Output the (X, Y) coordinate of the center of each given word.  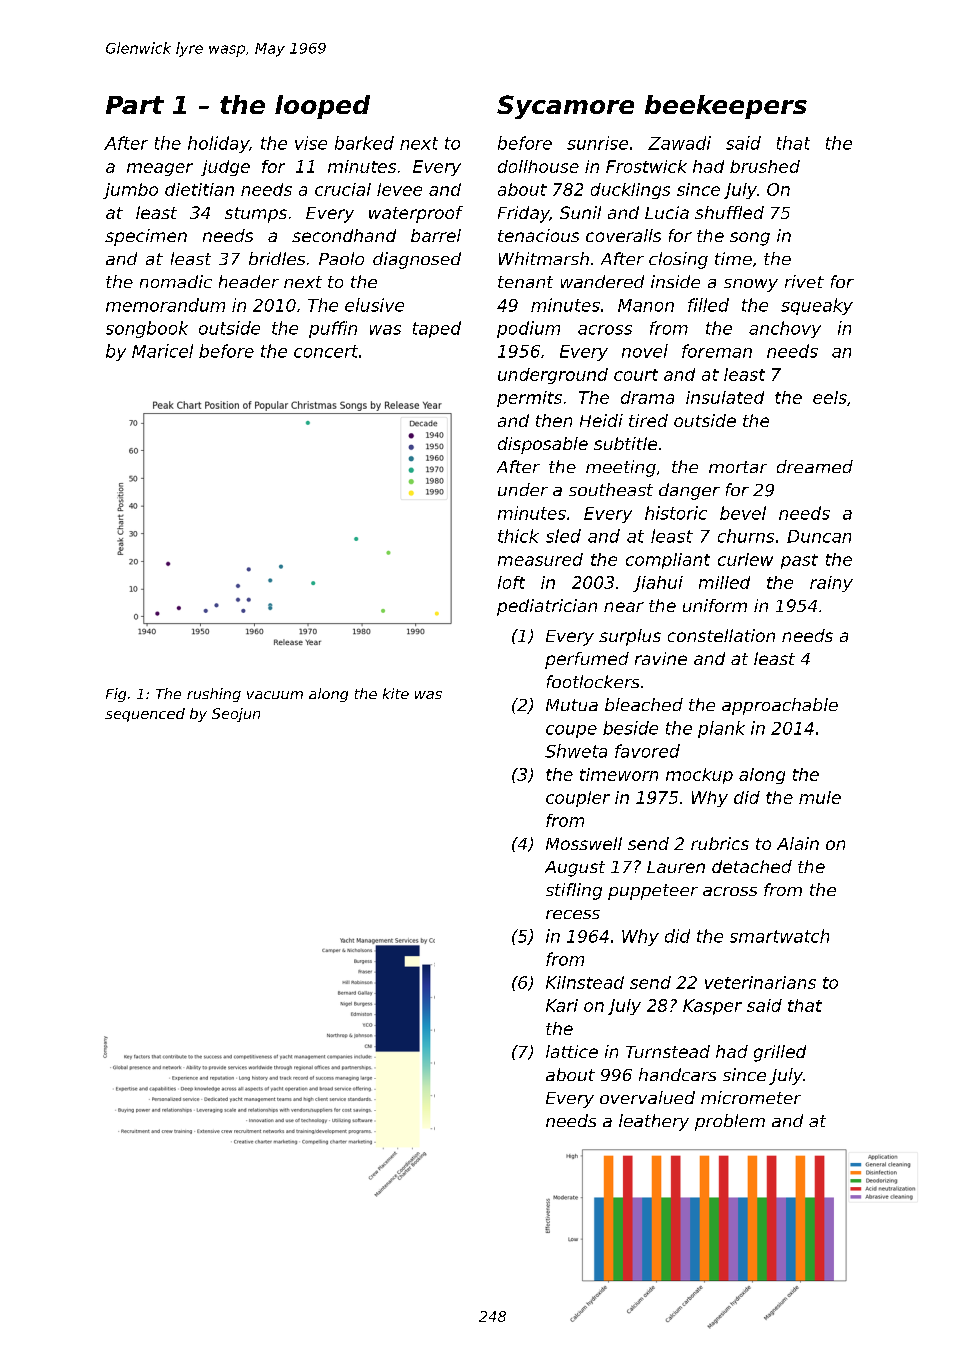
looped (322, 107)
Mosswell (584, 843)
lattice (572, 1051)
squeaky (817, 306)
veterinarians (760, 982)
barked (364, 143)
